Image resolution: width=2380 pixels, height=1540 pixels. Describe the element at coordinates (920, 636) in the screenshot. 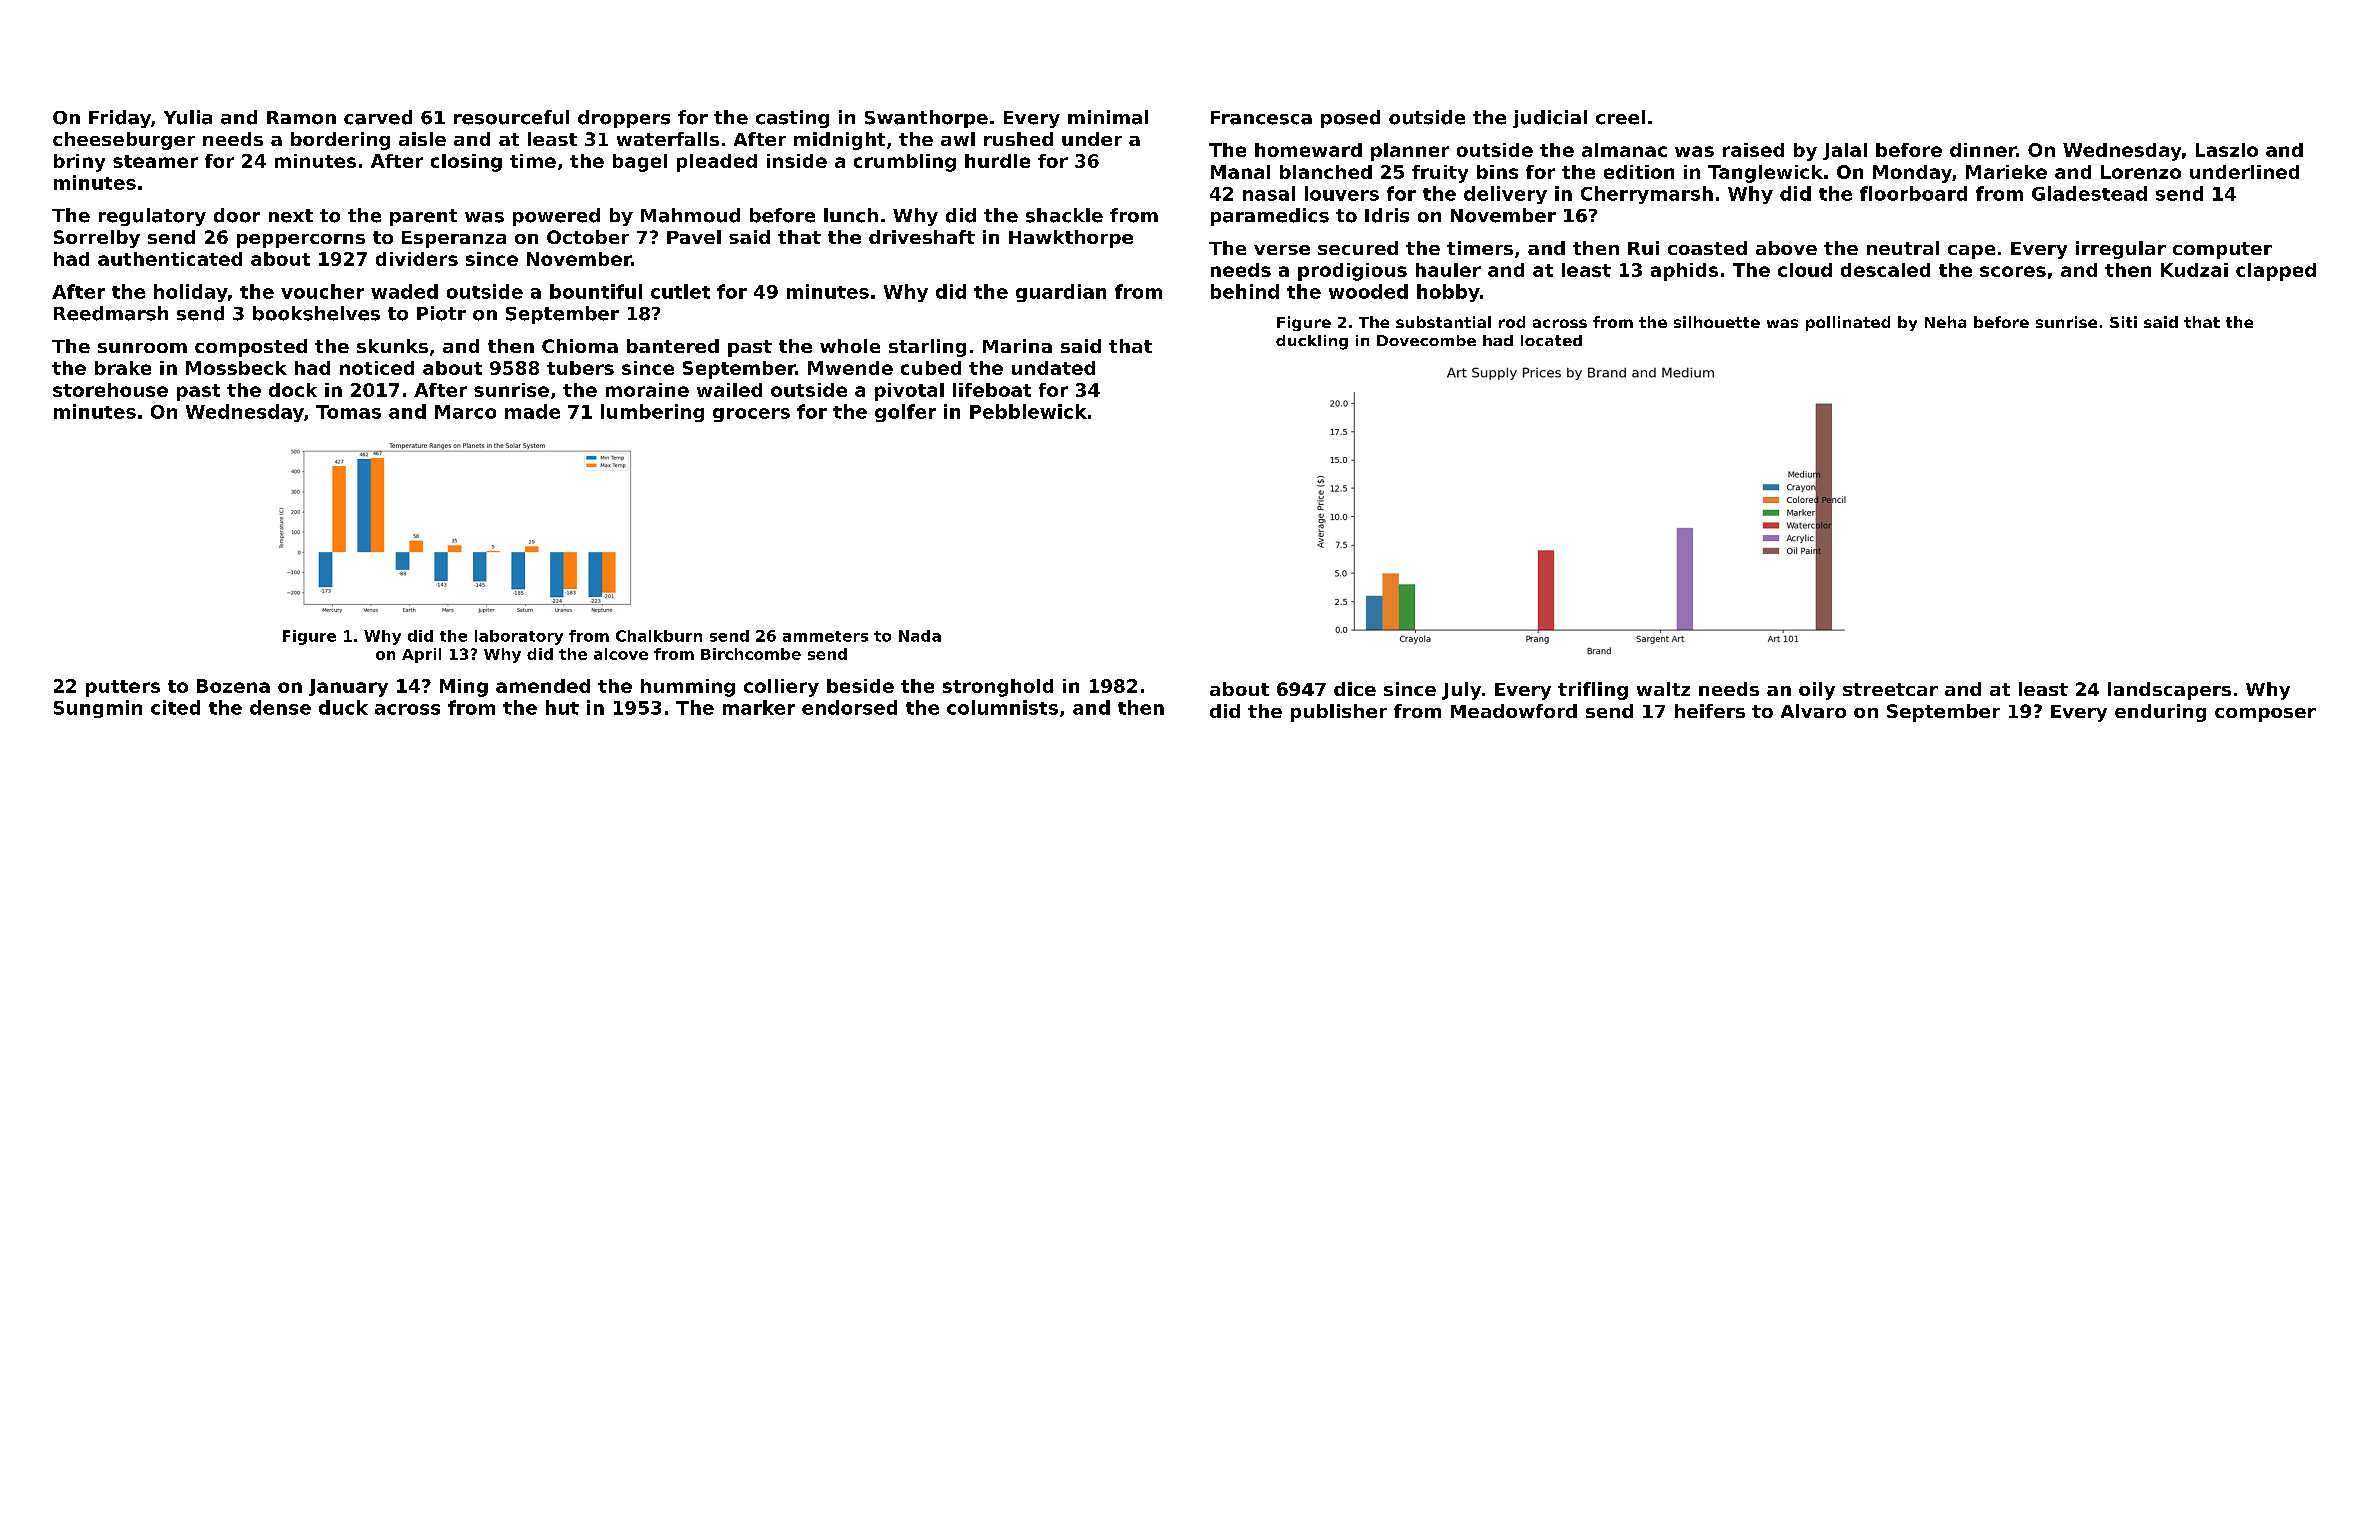

I see `Nada` at that location.
